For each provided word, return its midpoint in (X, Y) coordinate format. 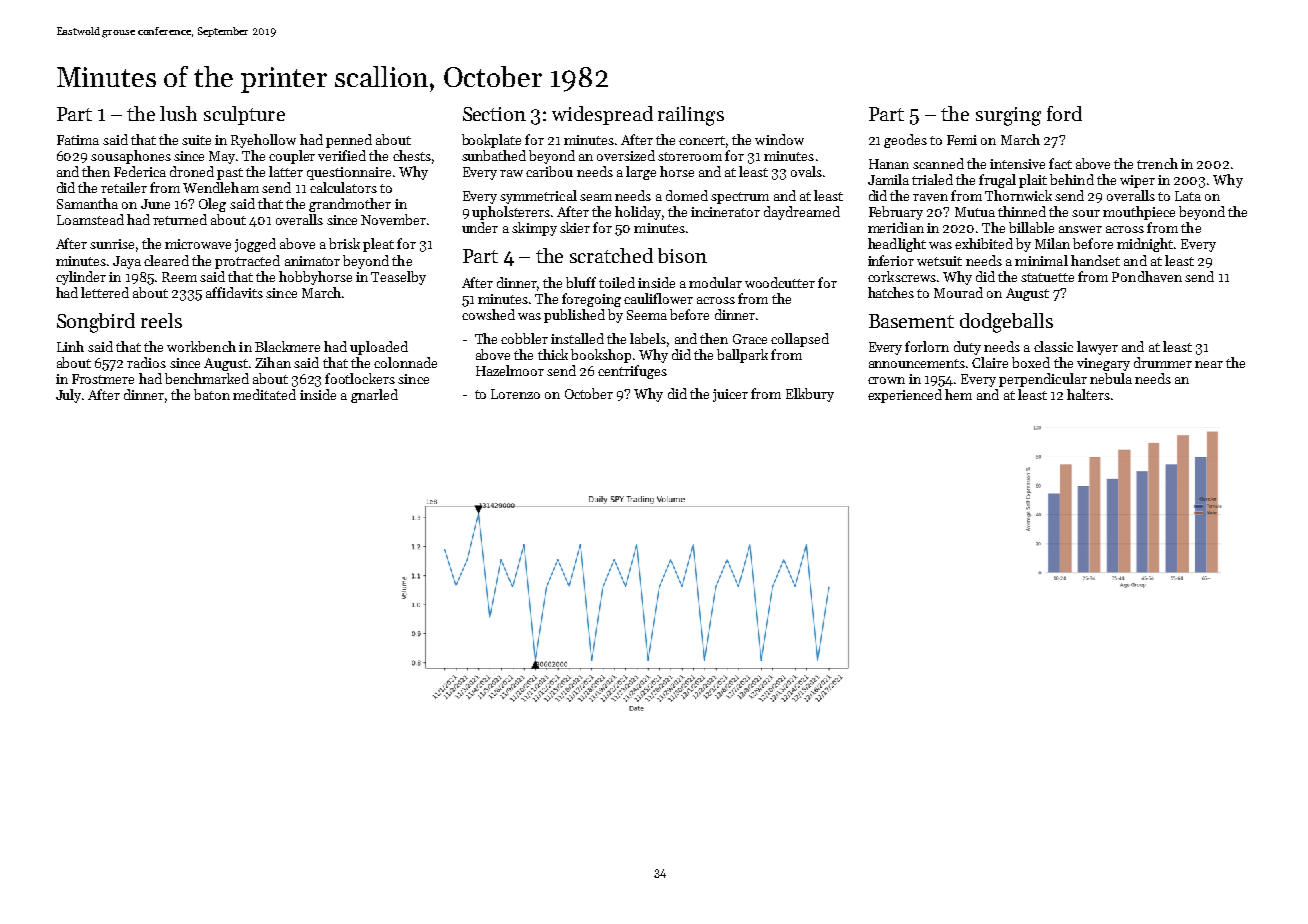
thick (553, 354)
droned (192, 171)
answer (1080, 229)
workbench (201, 346)
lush (178, 113)
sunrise (112, 244)
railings (691, 116)
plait (1033, 181)
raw (511, 173)
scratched (611, 255)
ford (1064, 113)
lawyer (1097, 348)
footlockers (360, 378)
